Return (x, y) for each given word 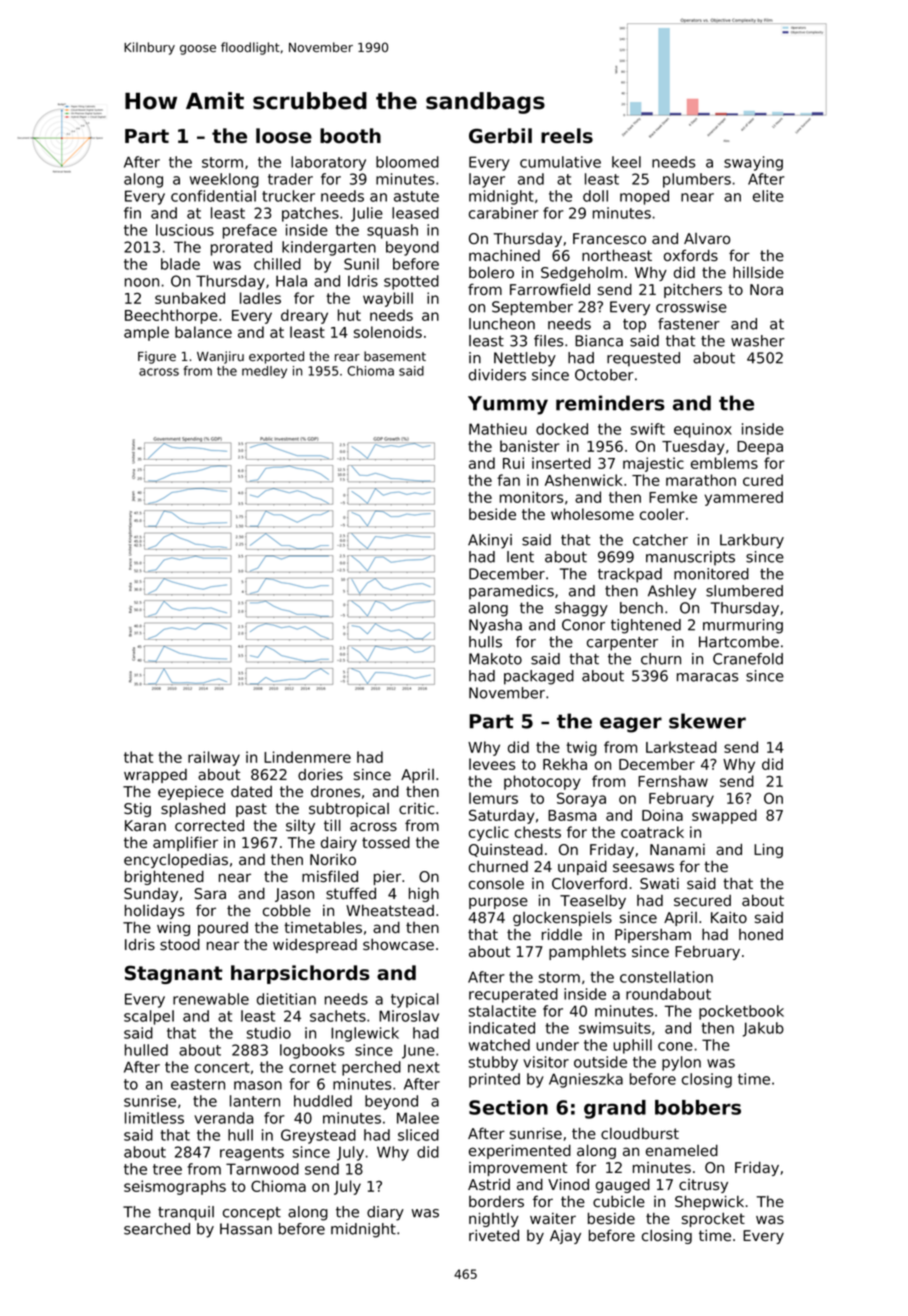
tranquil (186, 1213)
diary (385, 1213)
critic (416, 809)
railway (214, 758)
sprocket (713, 1220)
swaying (753, 163)
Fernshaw (673, 781)
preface (250, 231)
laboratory (328, 163)
